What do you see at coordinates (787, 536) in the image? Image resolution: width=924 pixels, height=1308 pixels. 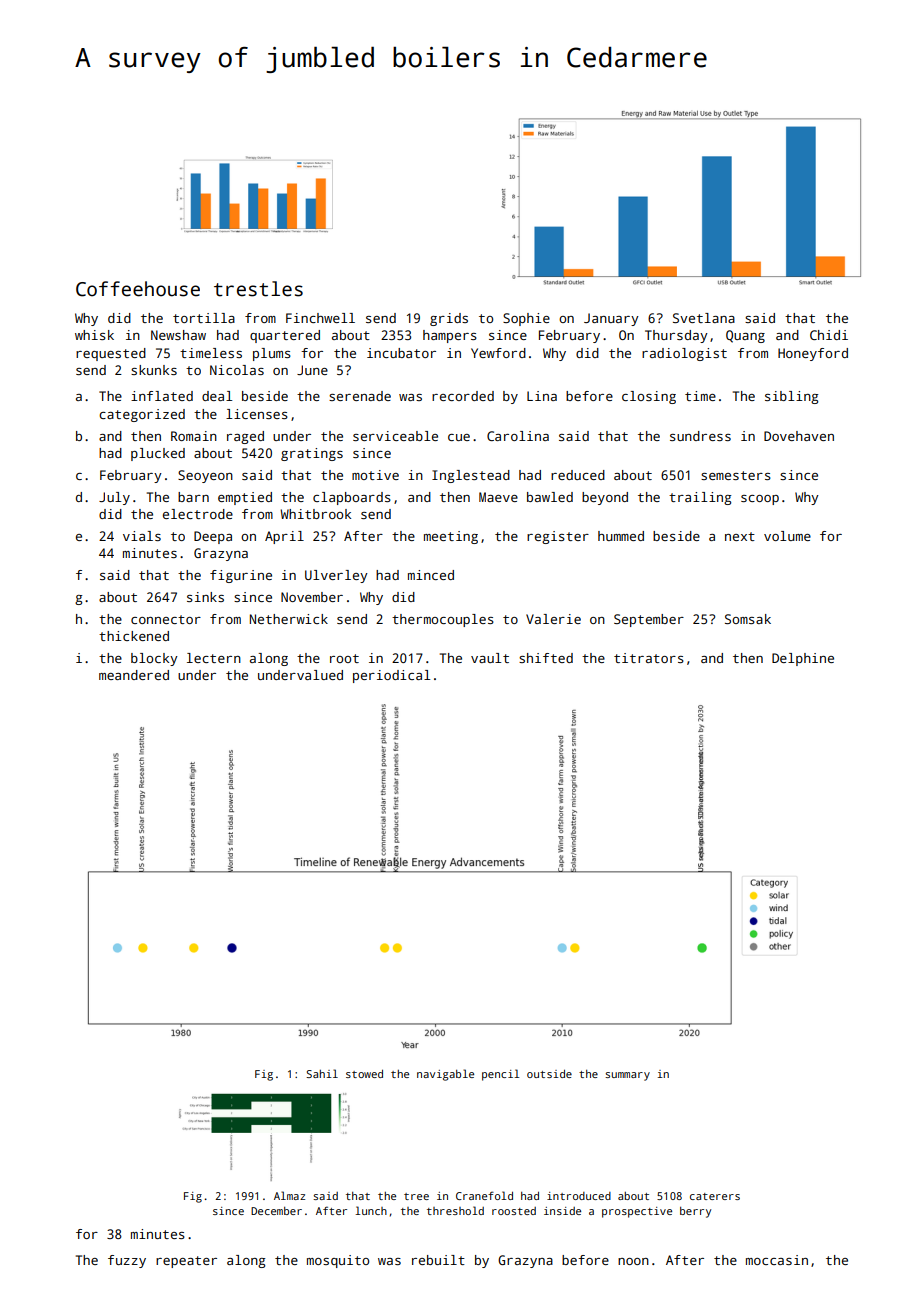 I see `volume` at bounding box center [787, 536].
